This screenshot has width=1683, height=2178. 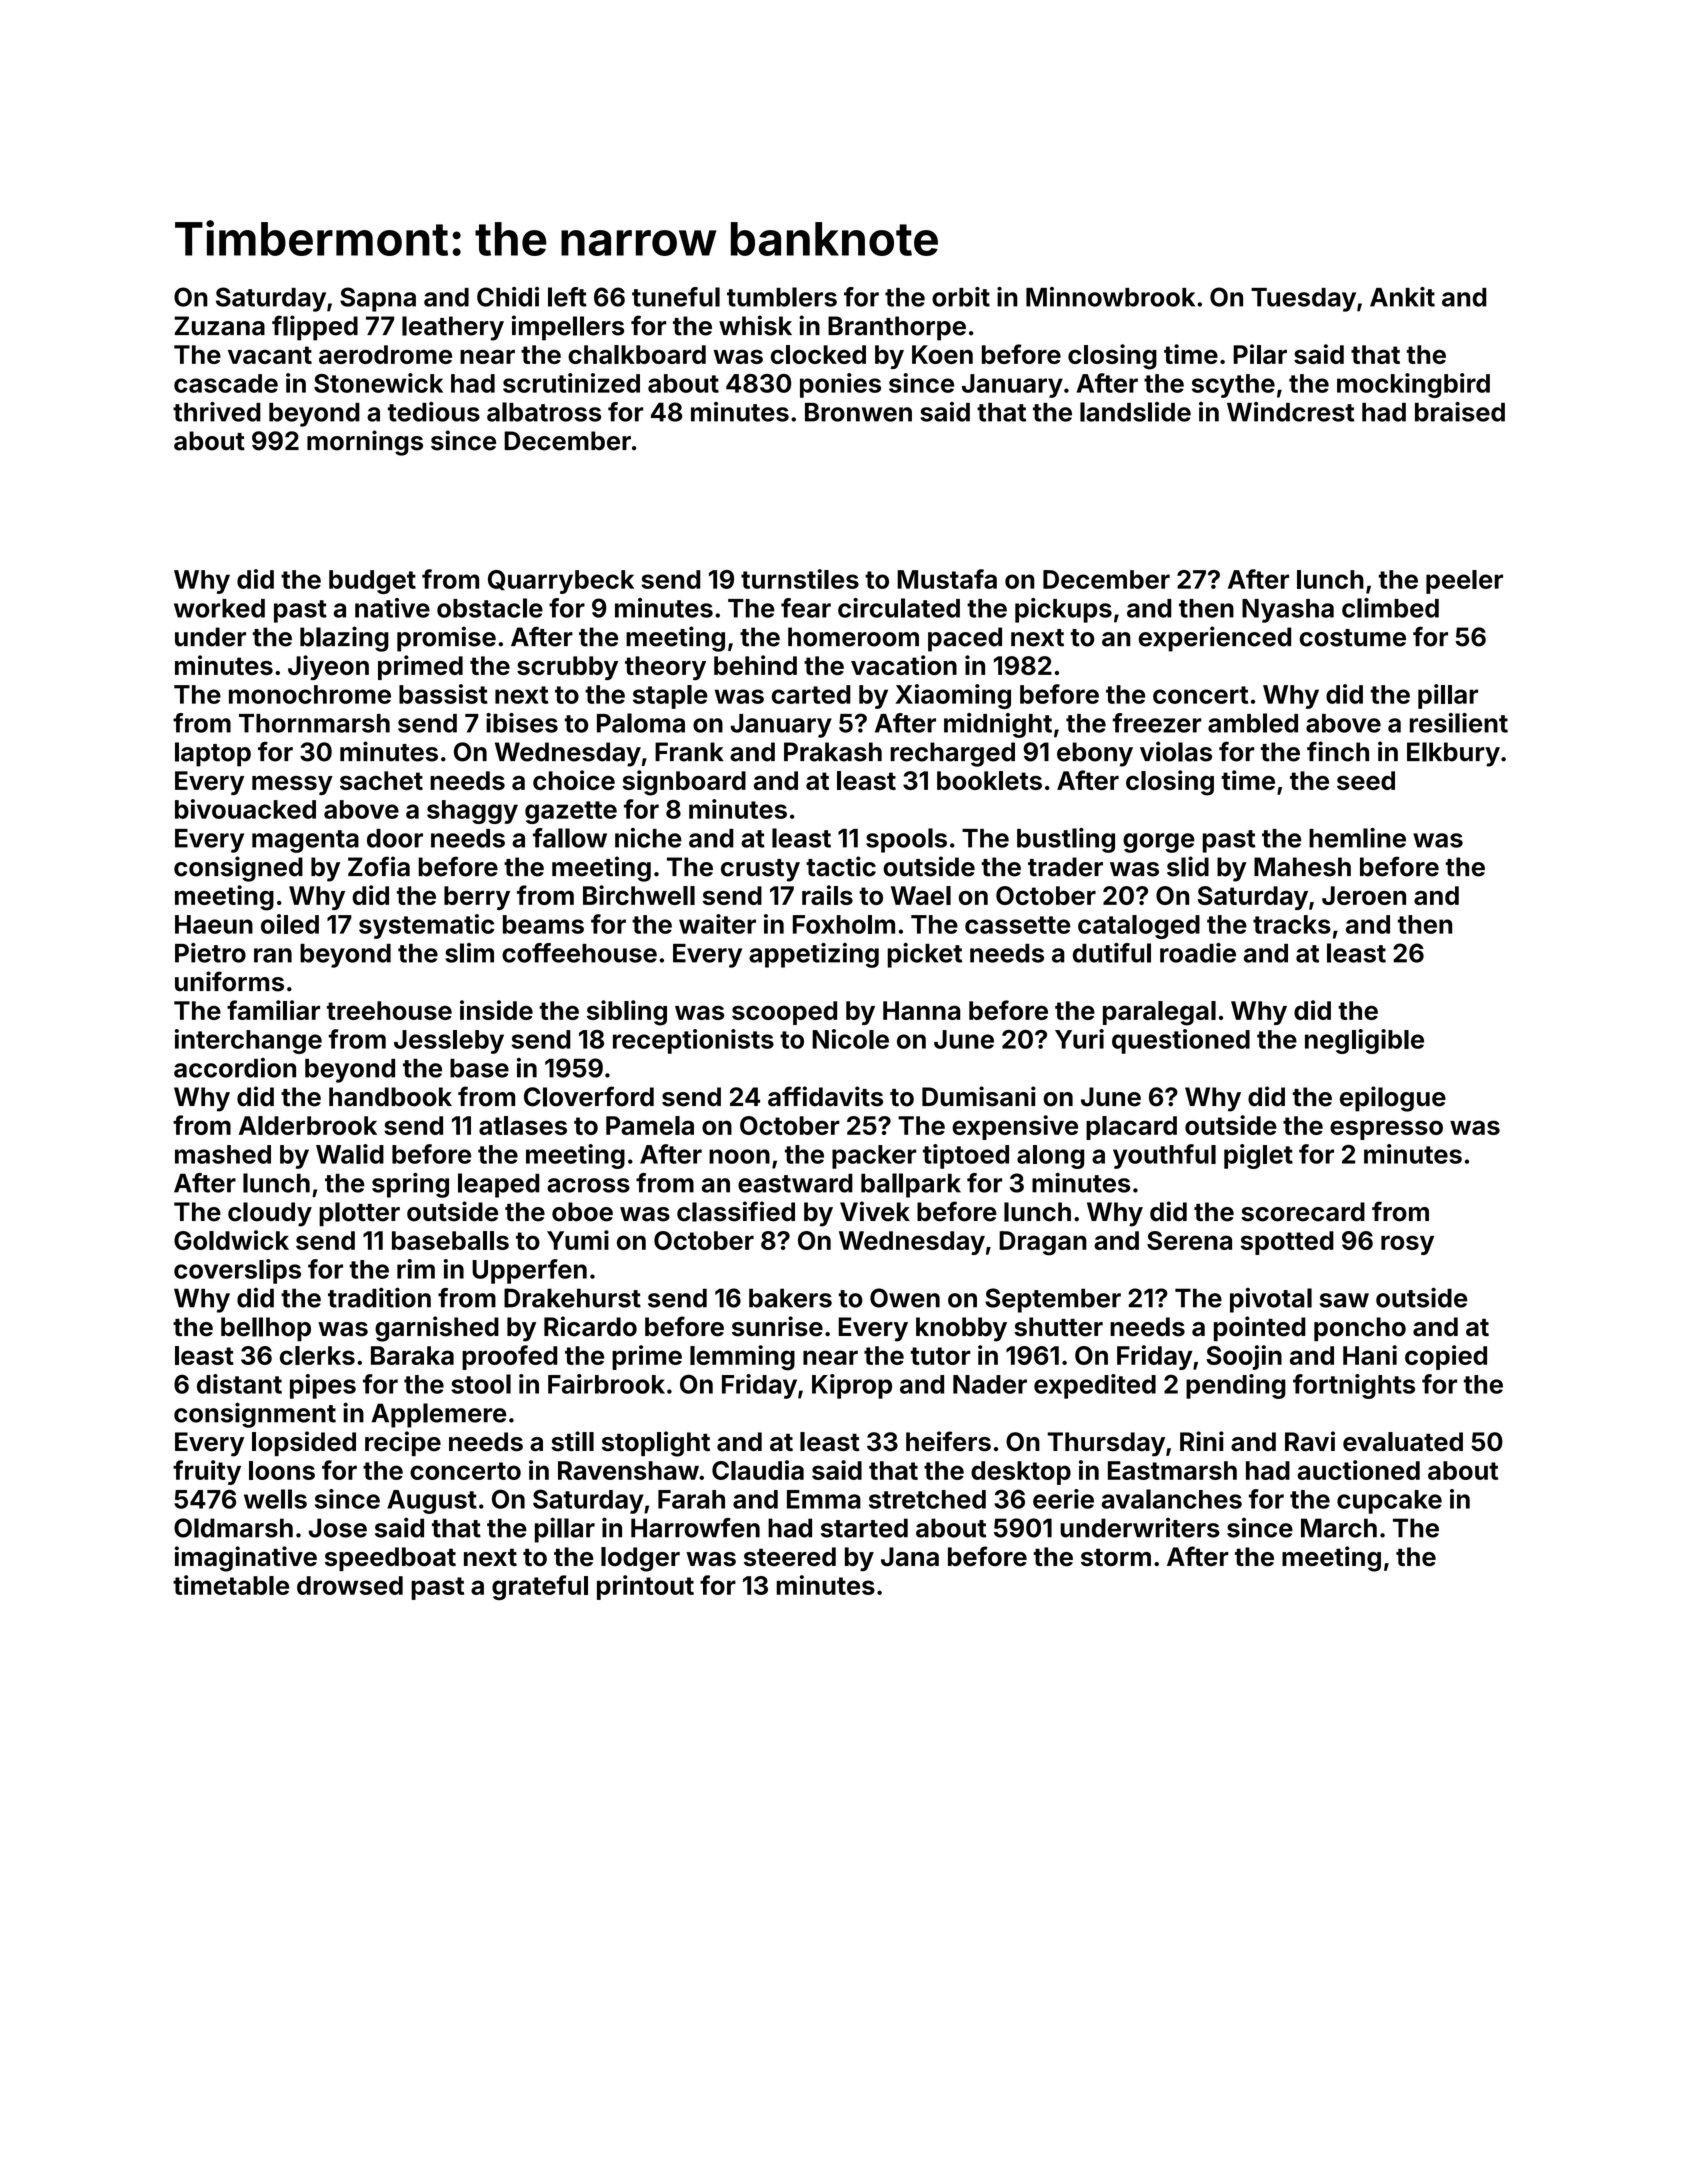 I want to click on impellers, so click(x=568, y=328).
